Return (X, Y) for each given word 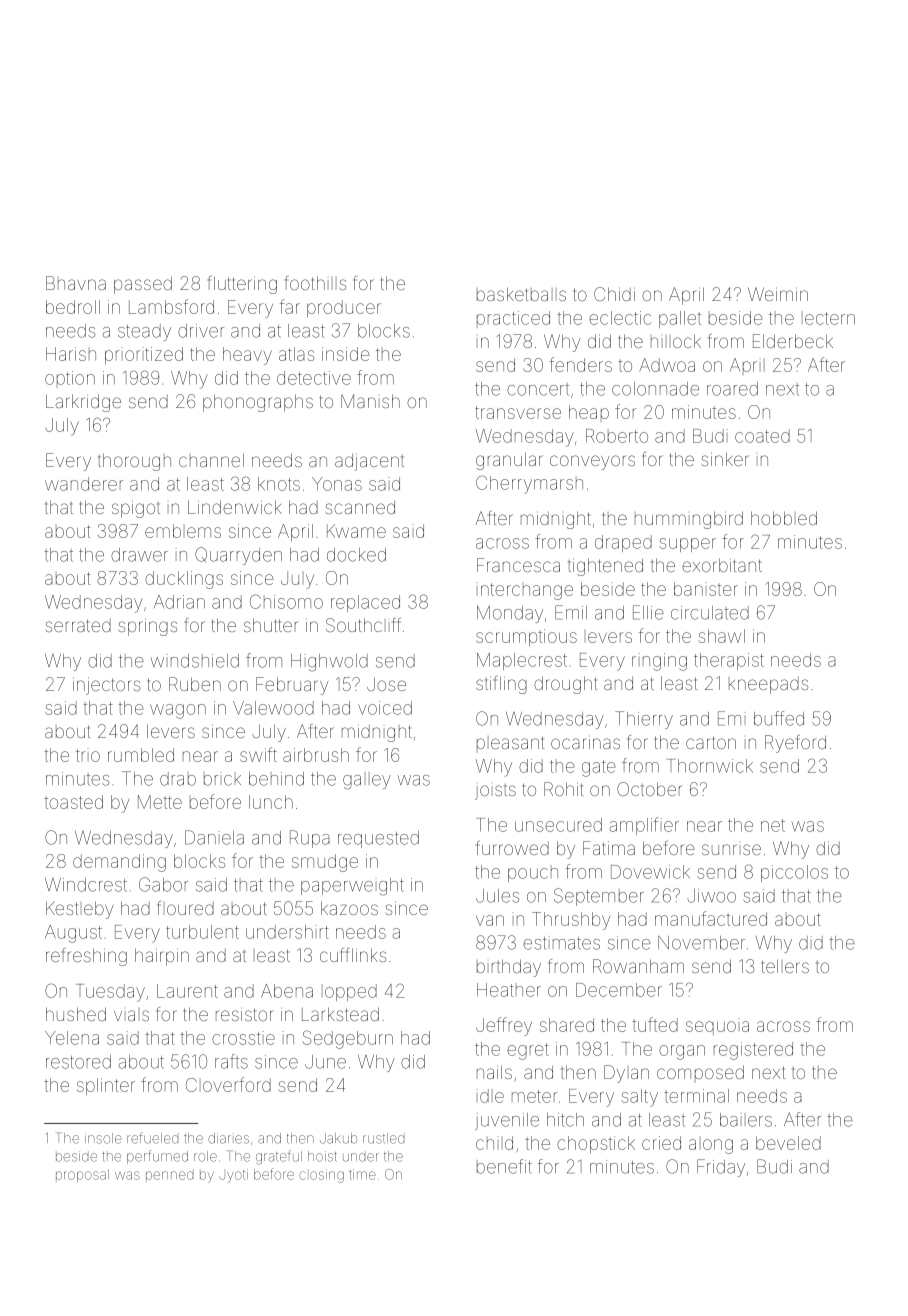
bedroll (73, 307)
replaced (365, 603)
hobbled (784, 518)
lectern (830, 318)
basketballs (521, 294)
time (362, 1174)
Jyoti (233, 1176)
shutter (270, 625)
